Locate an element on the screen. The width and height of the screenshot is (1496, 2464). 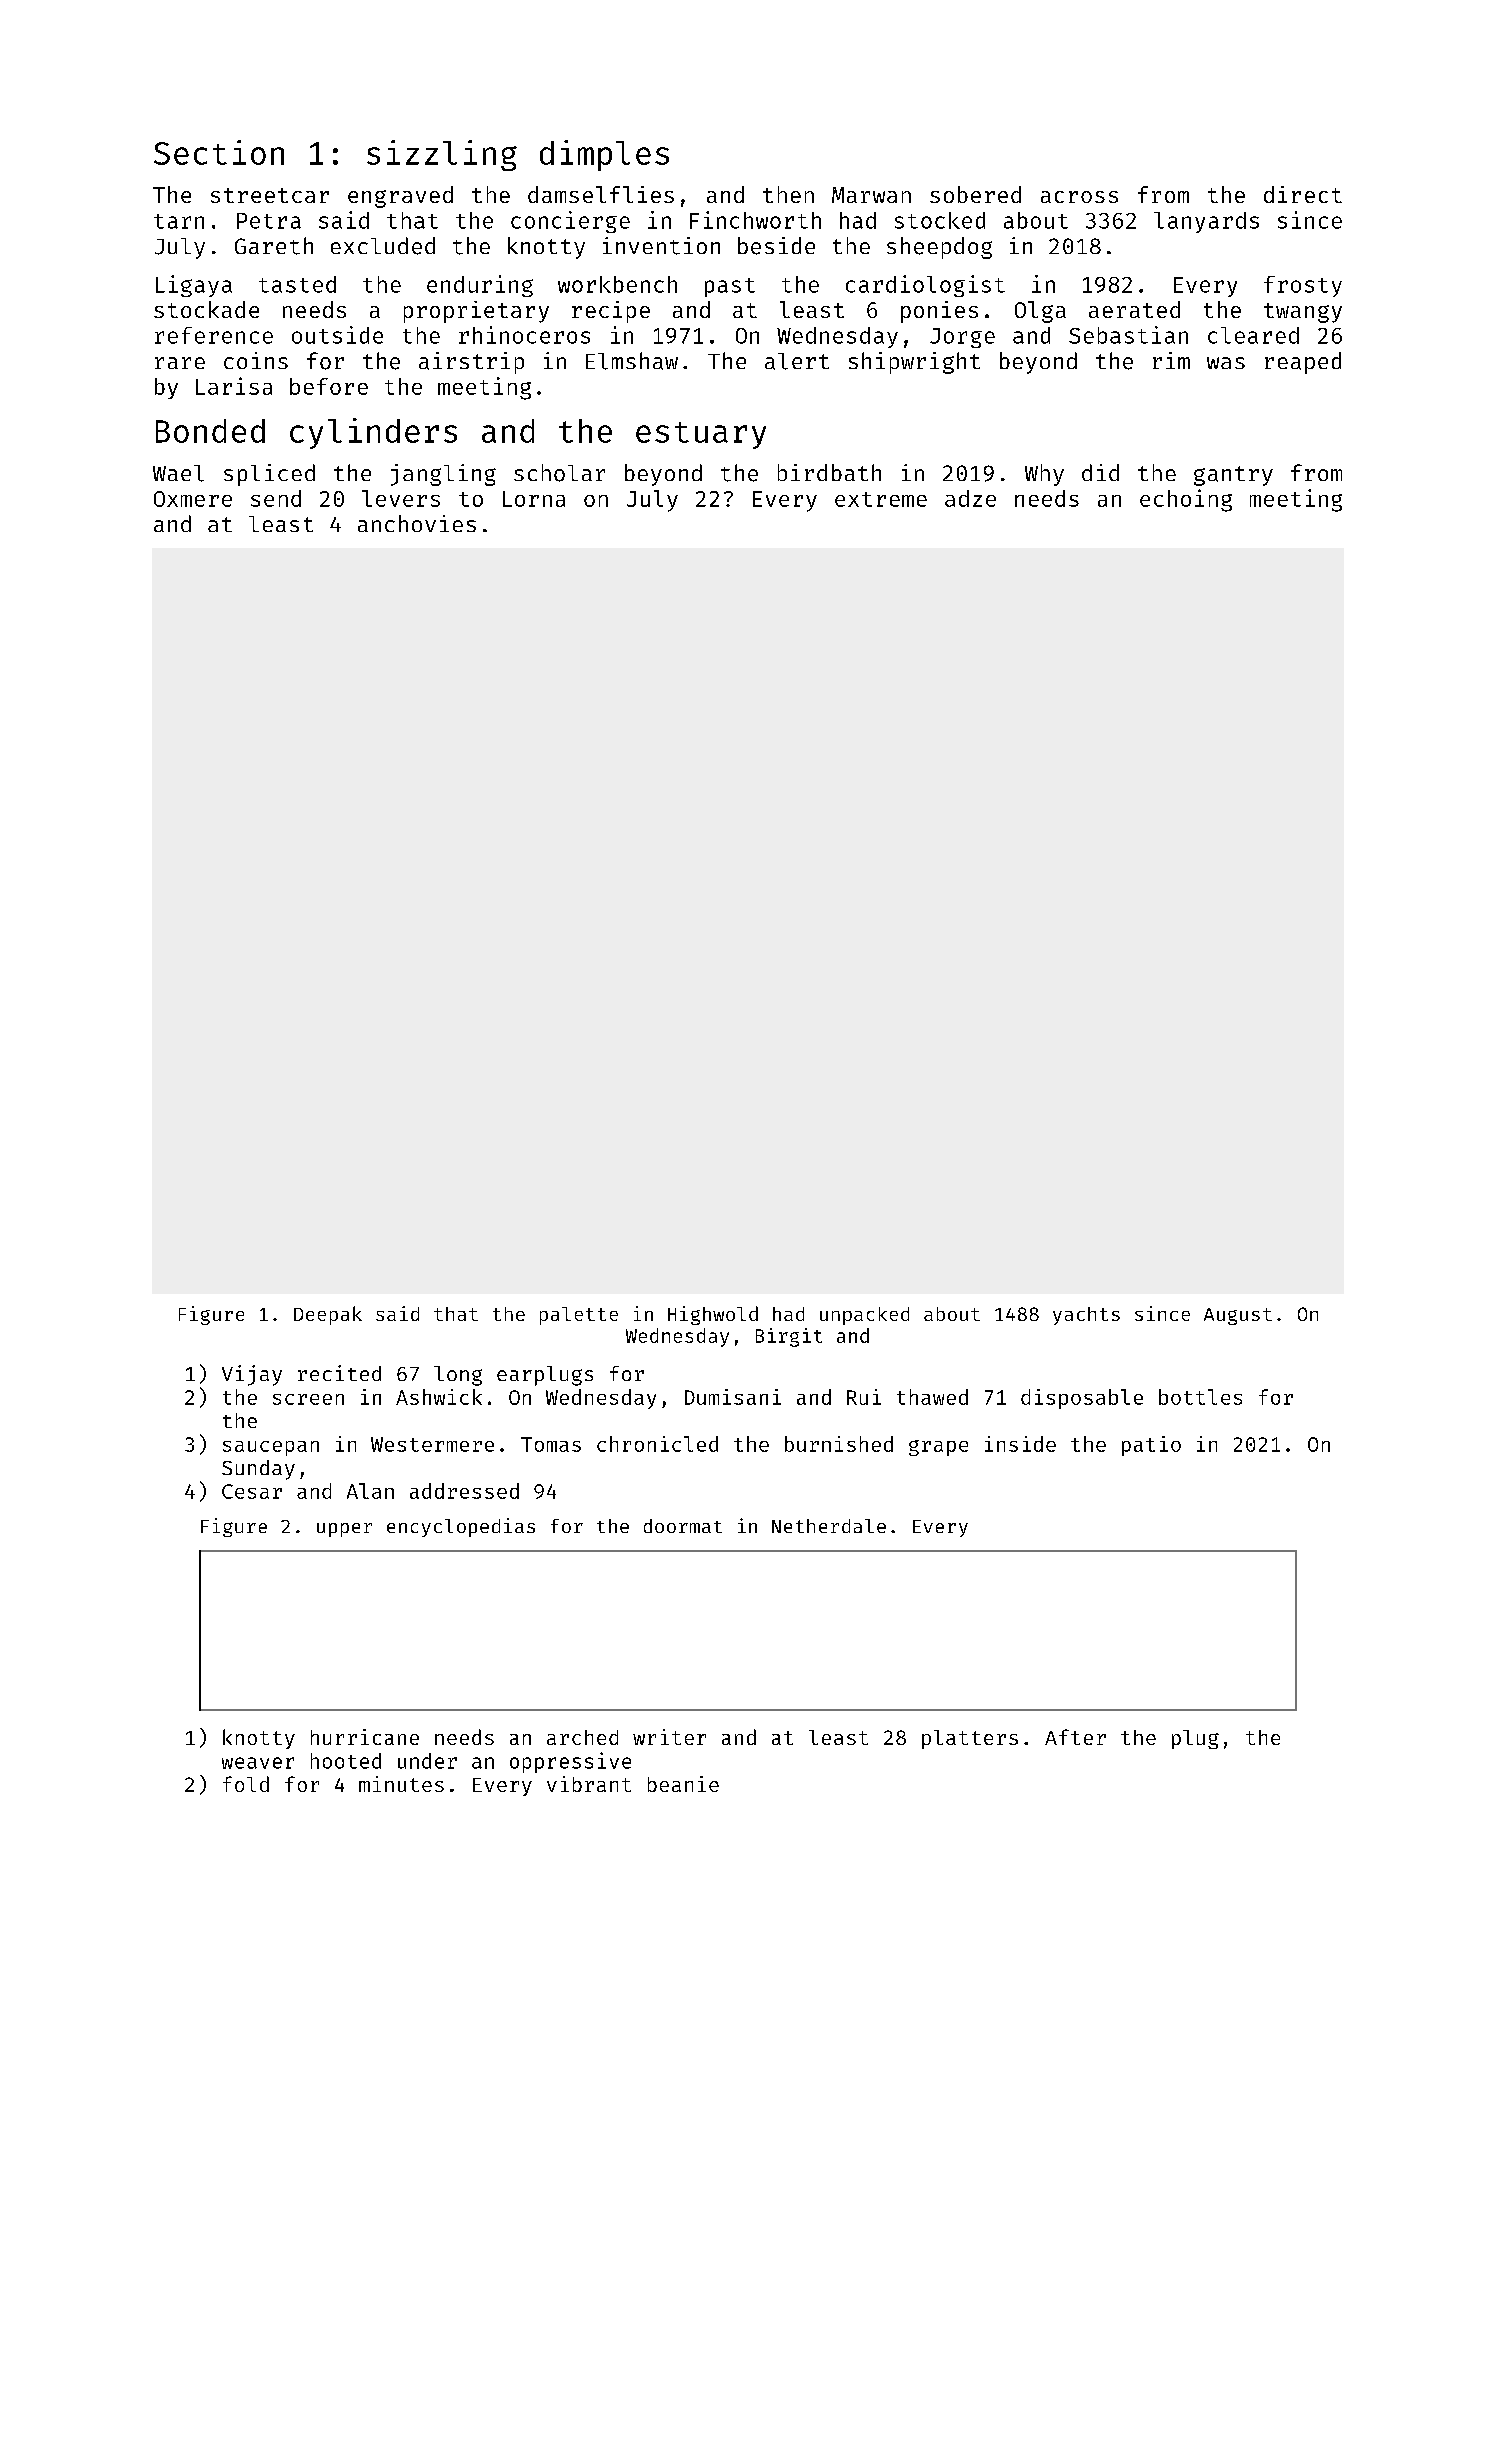
yachts is located at coordinates (1086, 1316).
